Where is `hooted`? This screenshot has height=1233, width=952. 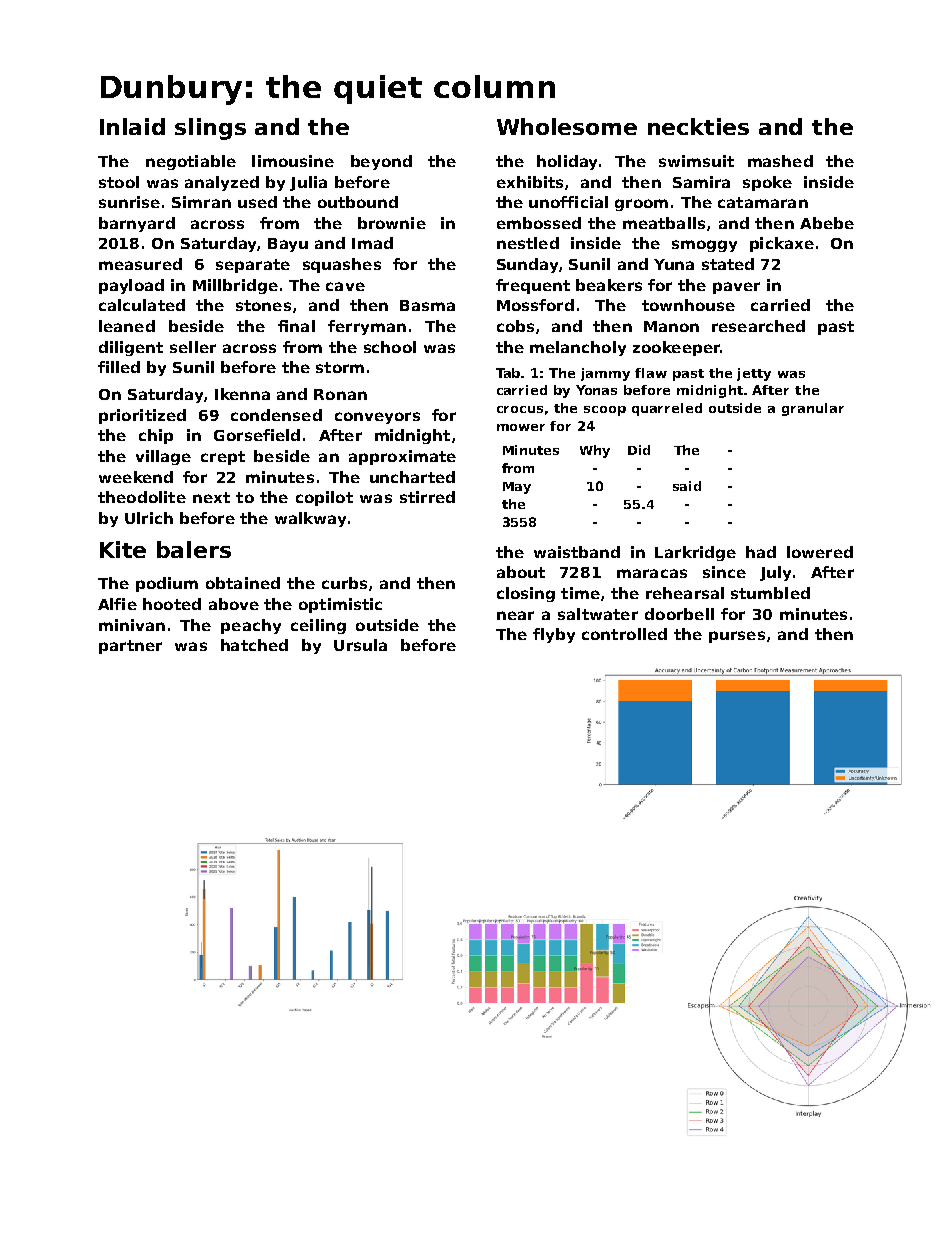
hooted is located at coordinates (172, 604).
